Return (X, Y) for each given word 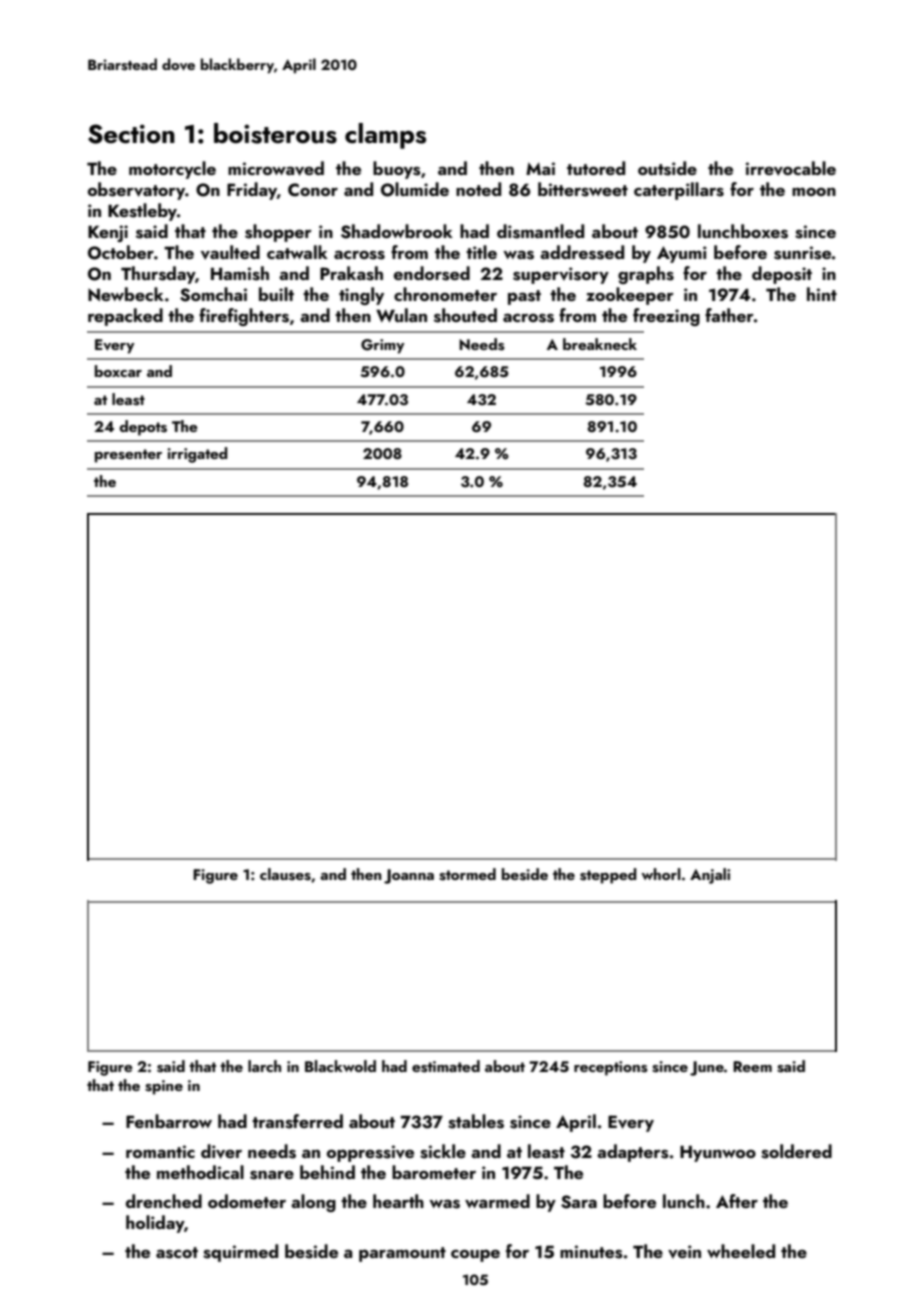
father (729, 315)
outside (667, 168)
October (121, 252)
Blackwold (340, 1066)
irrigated (197, 455)
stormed (467, 874)
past (524, 297)
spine (164, 1087)
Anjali (710, 876)
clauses (285, 874)
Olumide (415, 189)
